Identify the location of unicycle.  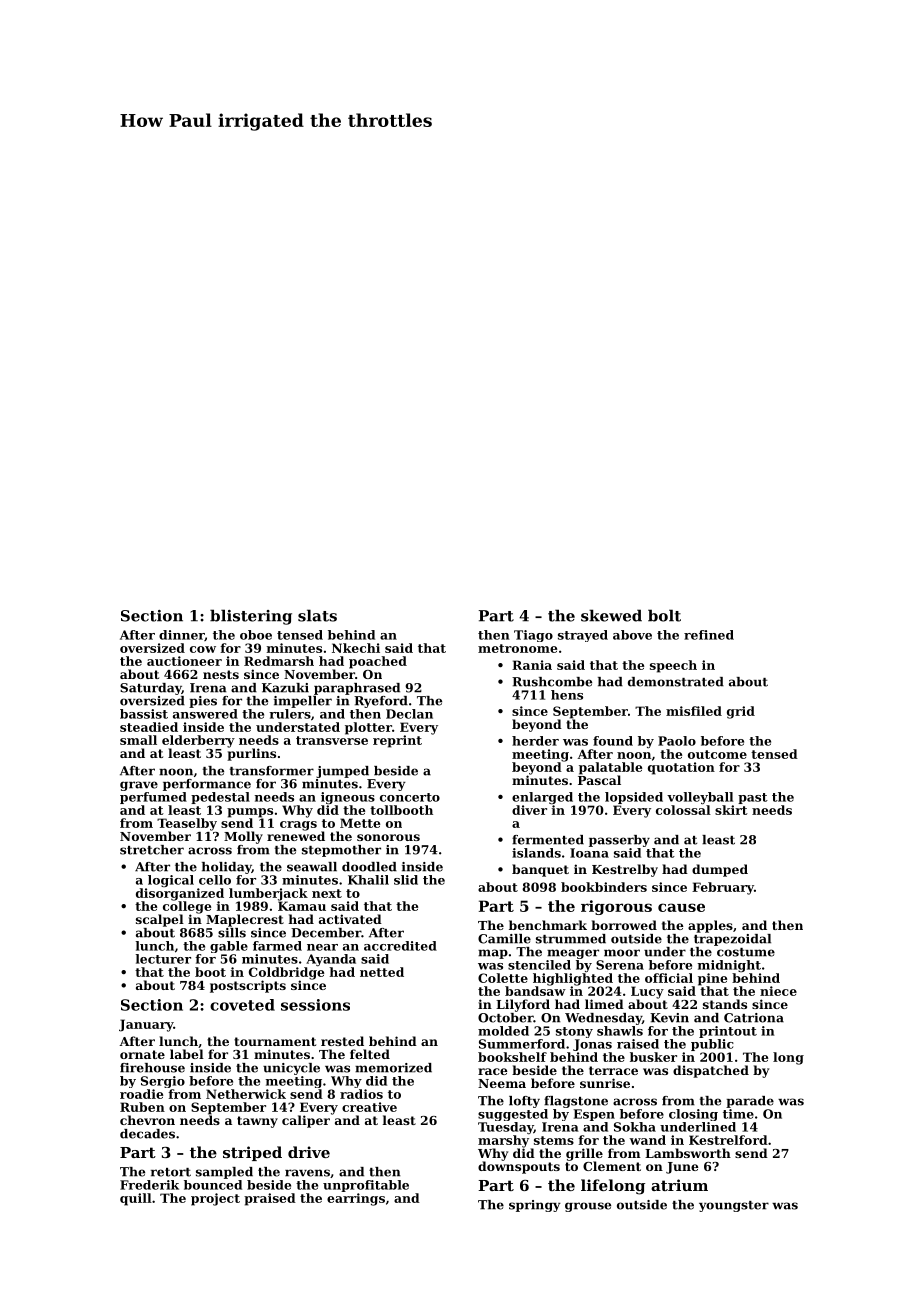
(291, 1069).
